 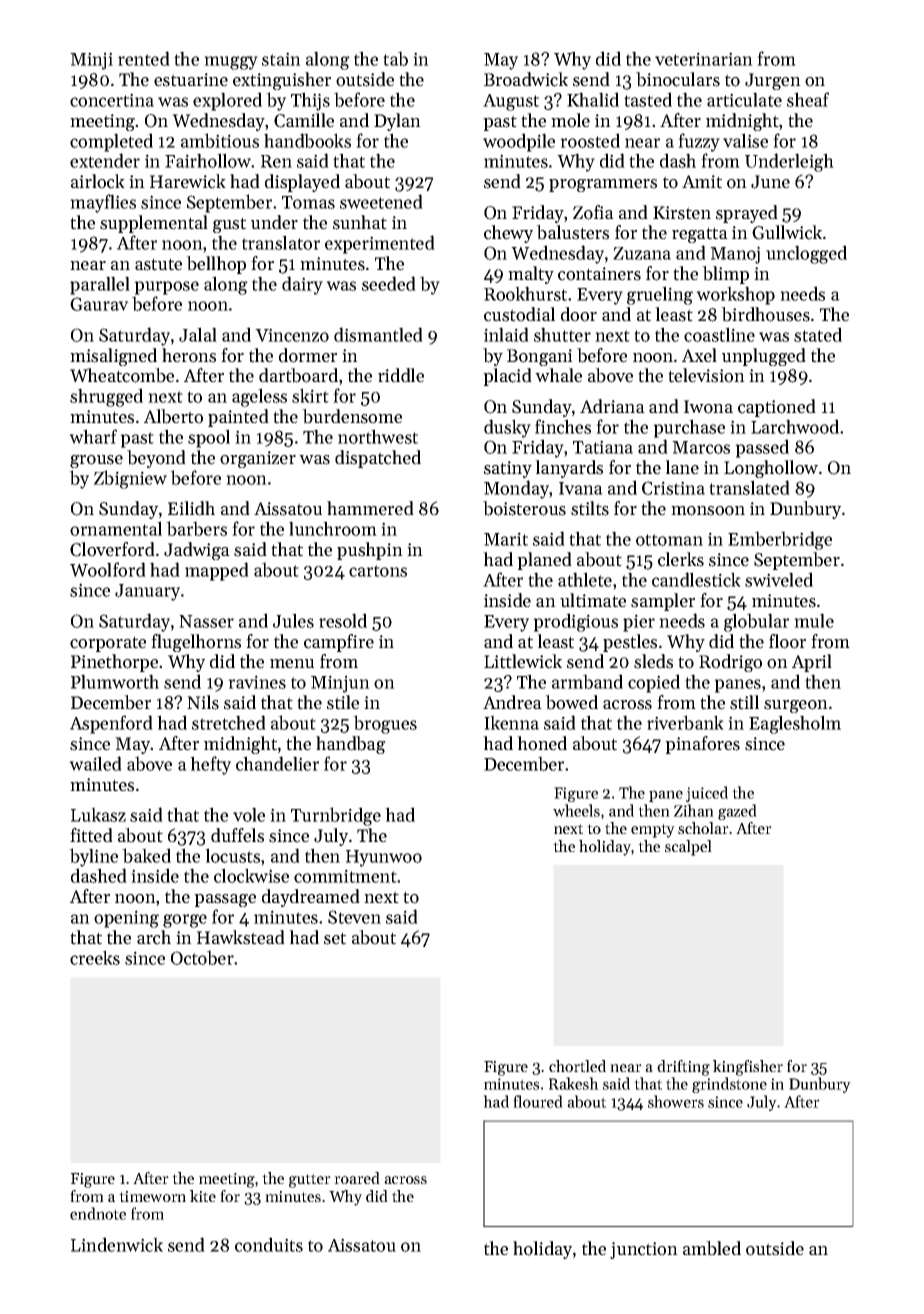 What do you see at coordinates (812, 663) in the screenshot?
I see `April` at bounding box center [812, 663].
